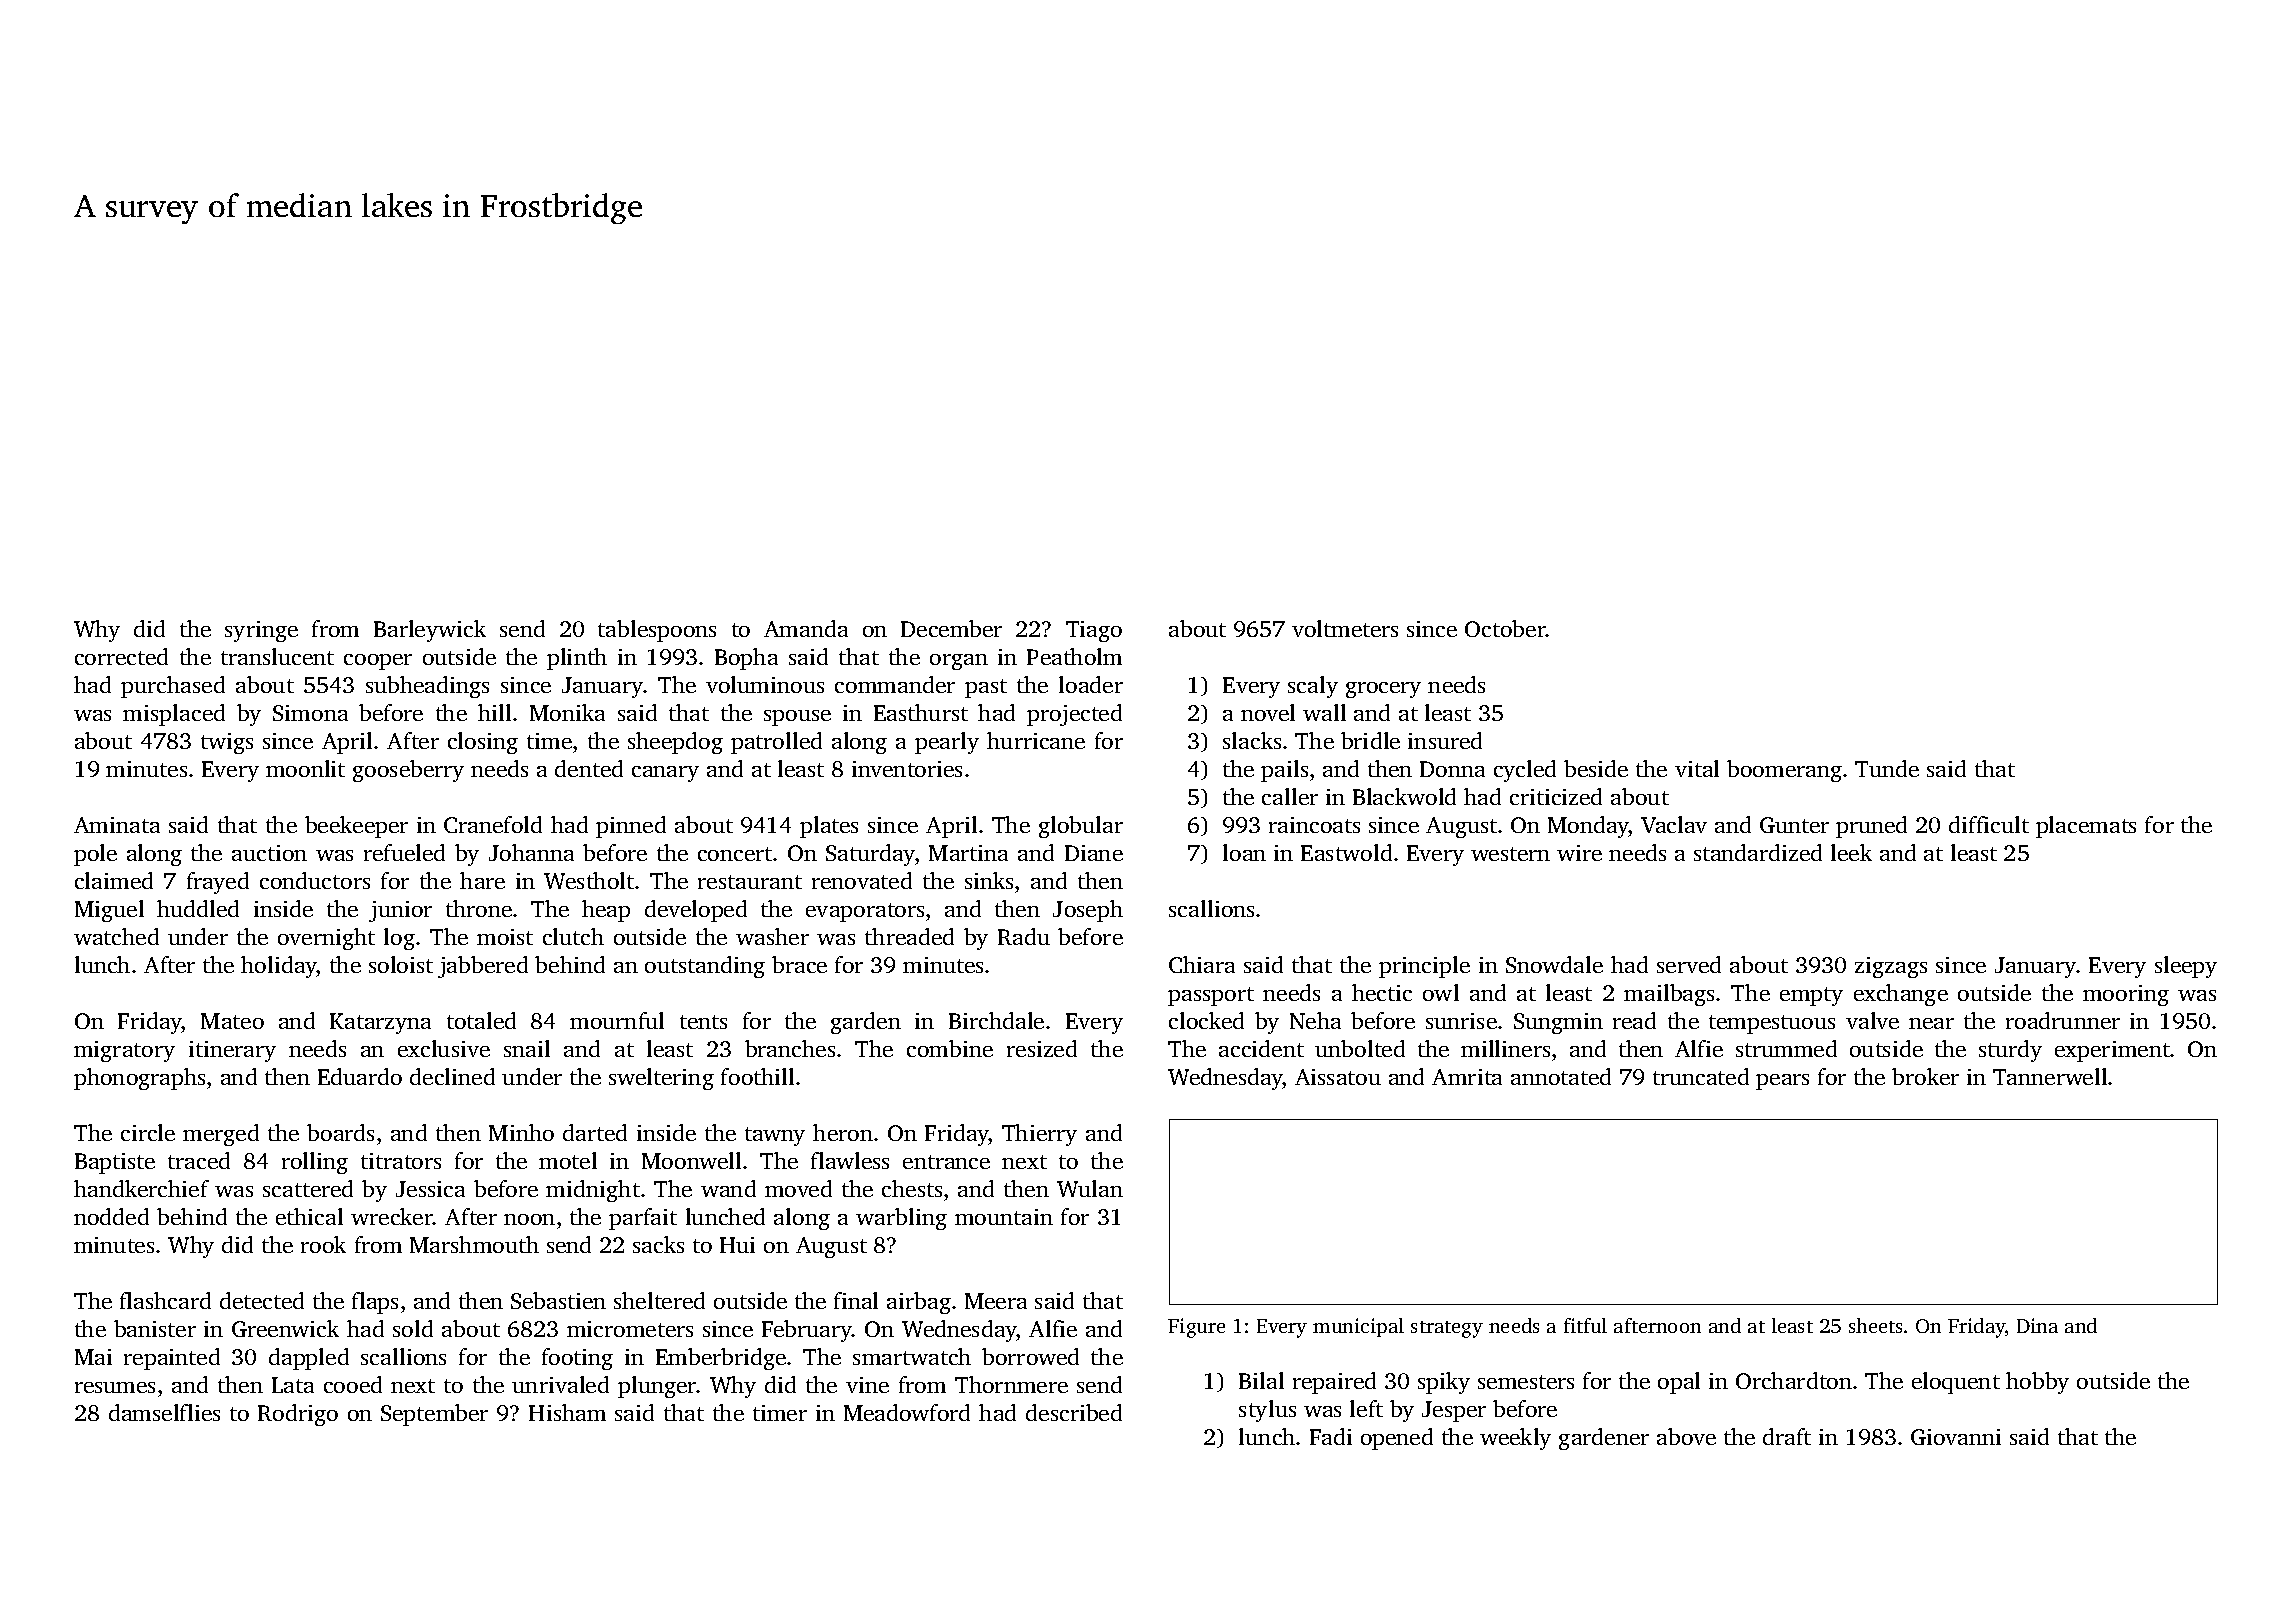 The width and height of the document is (2292, 1620). I want to click on Hisham, so click(567, 1412).
